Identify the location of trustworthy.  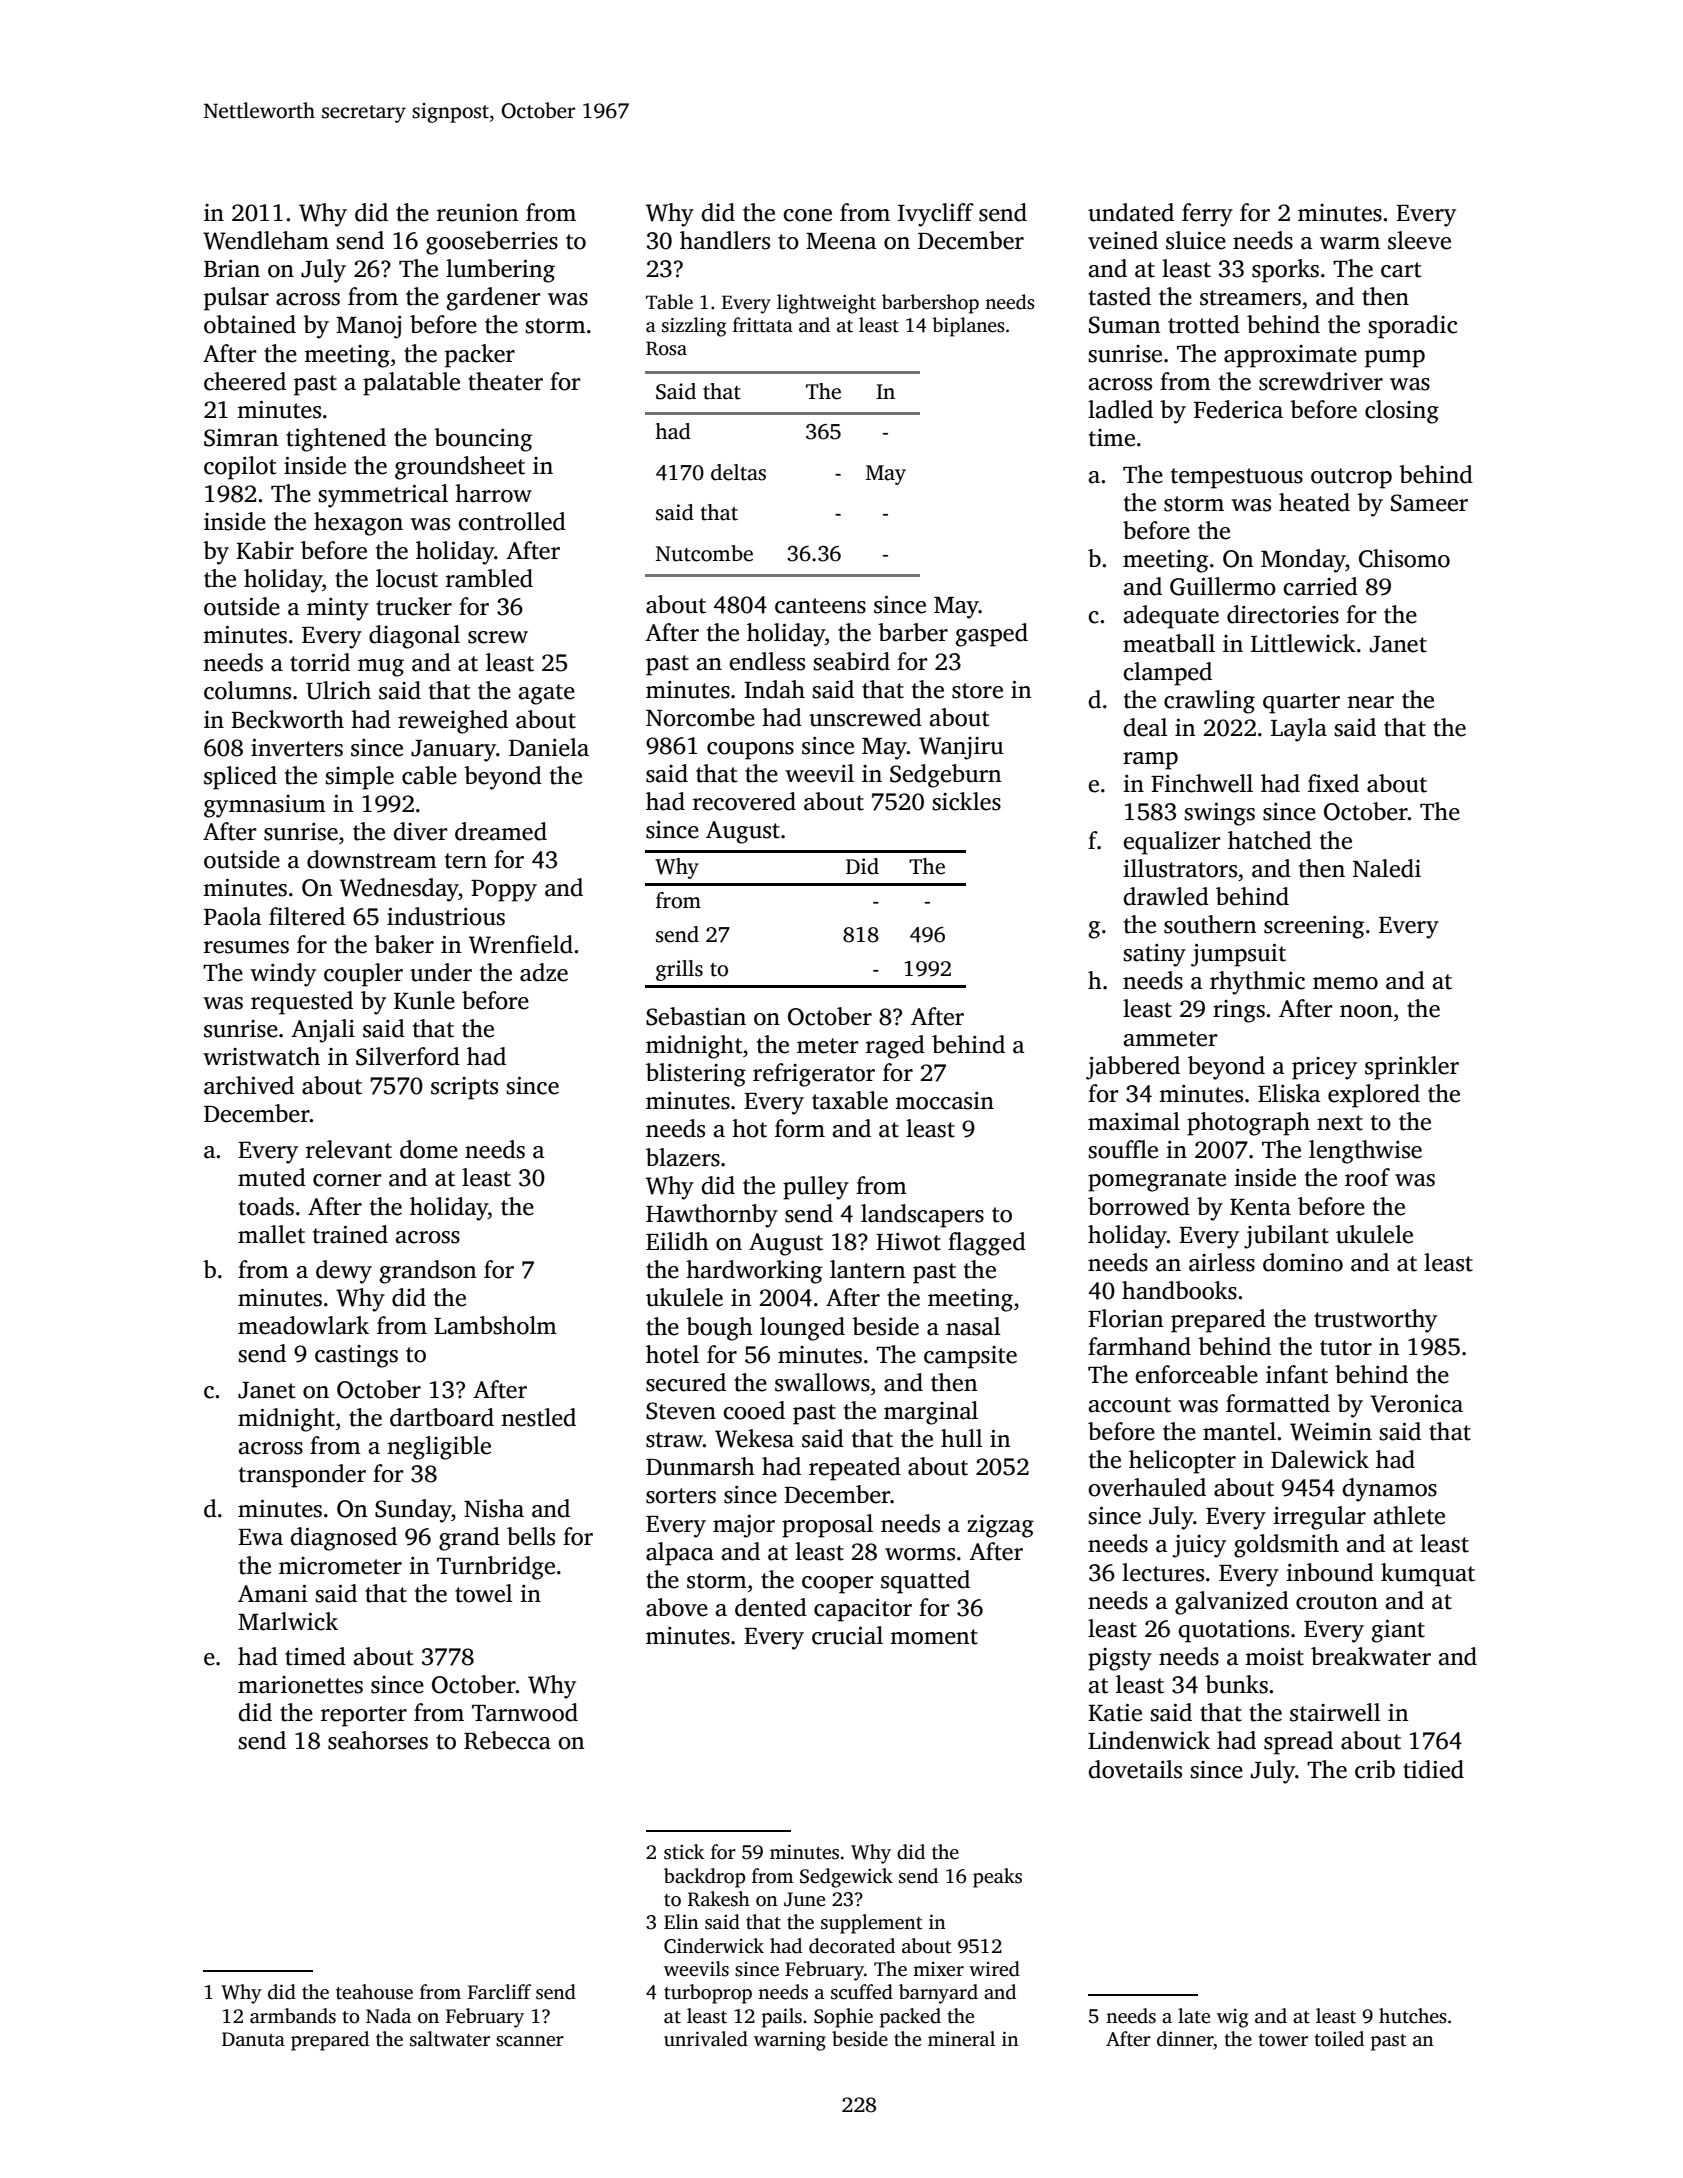
(1375, 1321).
